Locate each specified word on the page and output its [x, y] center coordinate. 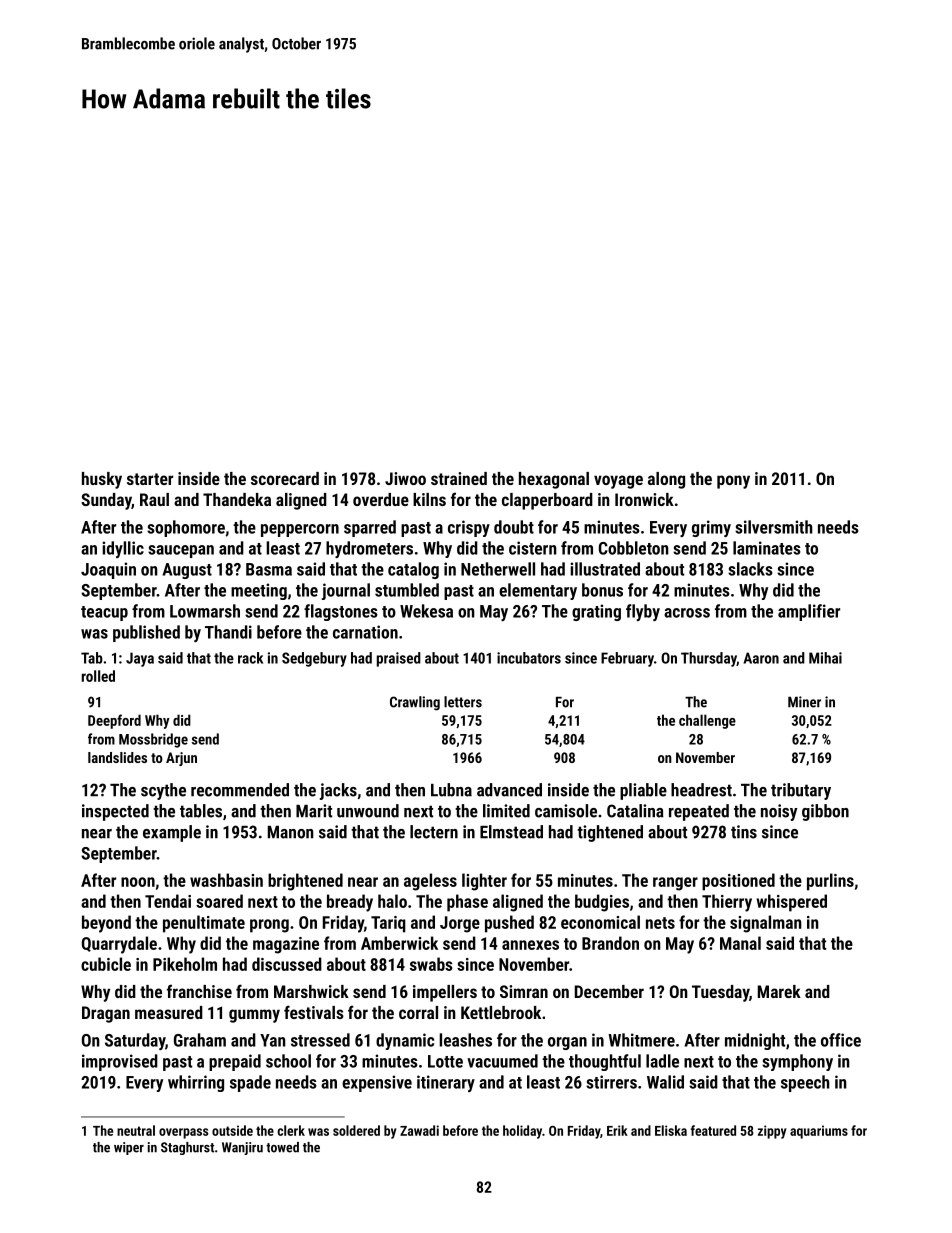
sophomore [186, 528]
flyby [643, 612]
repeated [699, 812]
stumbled [407, 590]
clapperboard [547, 501]
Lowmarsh [205, 611]
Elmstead [511, 832]
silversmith [774, 527]
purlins [830, 882]
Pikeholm [185, 964]
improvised [120, 1062]
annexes [530, 945]
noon [138, 882]
